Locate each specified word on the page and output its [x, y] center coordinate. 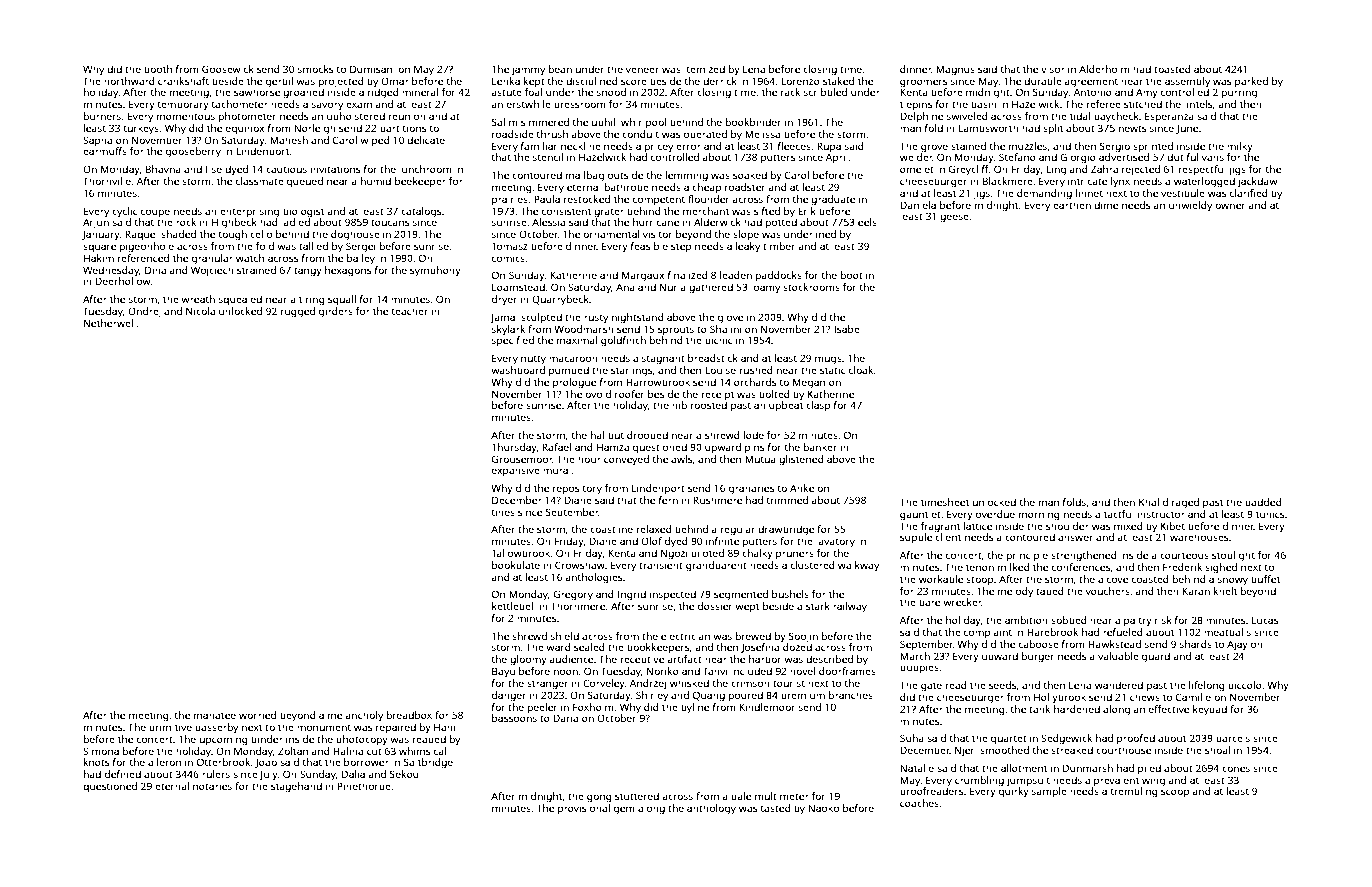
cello [261, 234]
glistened [801, 460]
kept [534, 82]
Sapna [97, 141]
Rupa [829, 147]
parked [1251, 82]
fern [668, 500]
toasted [1172, 69]
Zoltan [293, 751]
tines [503, 512]
